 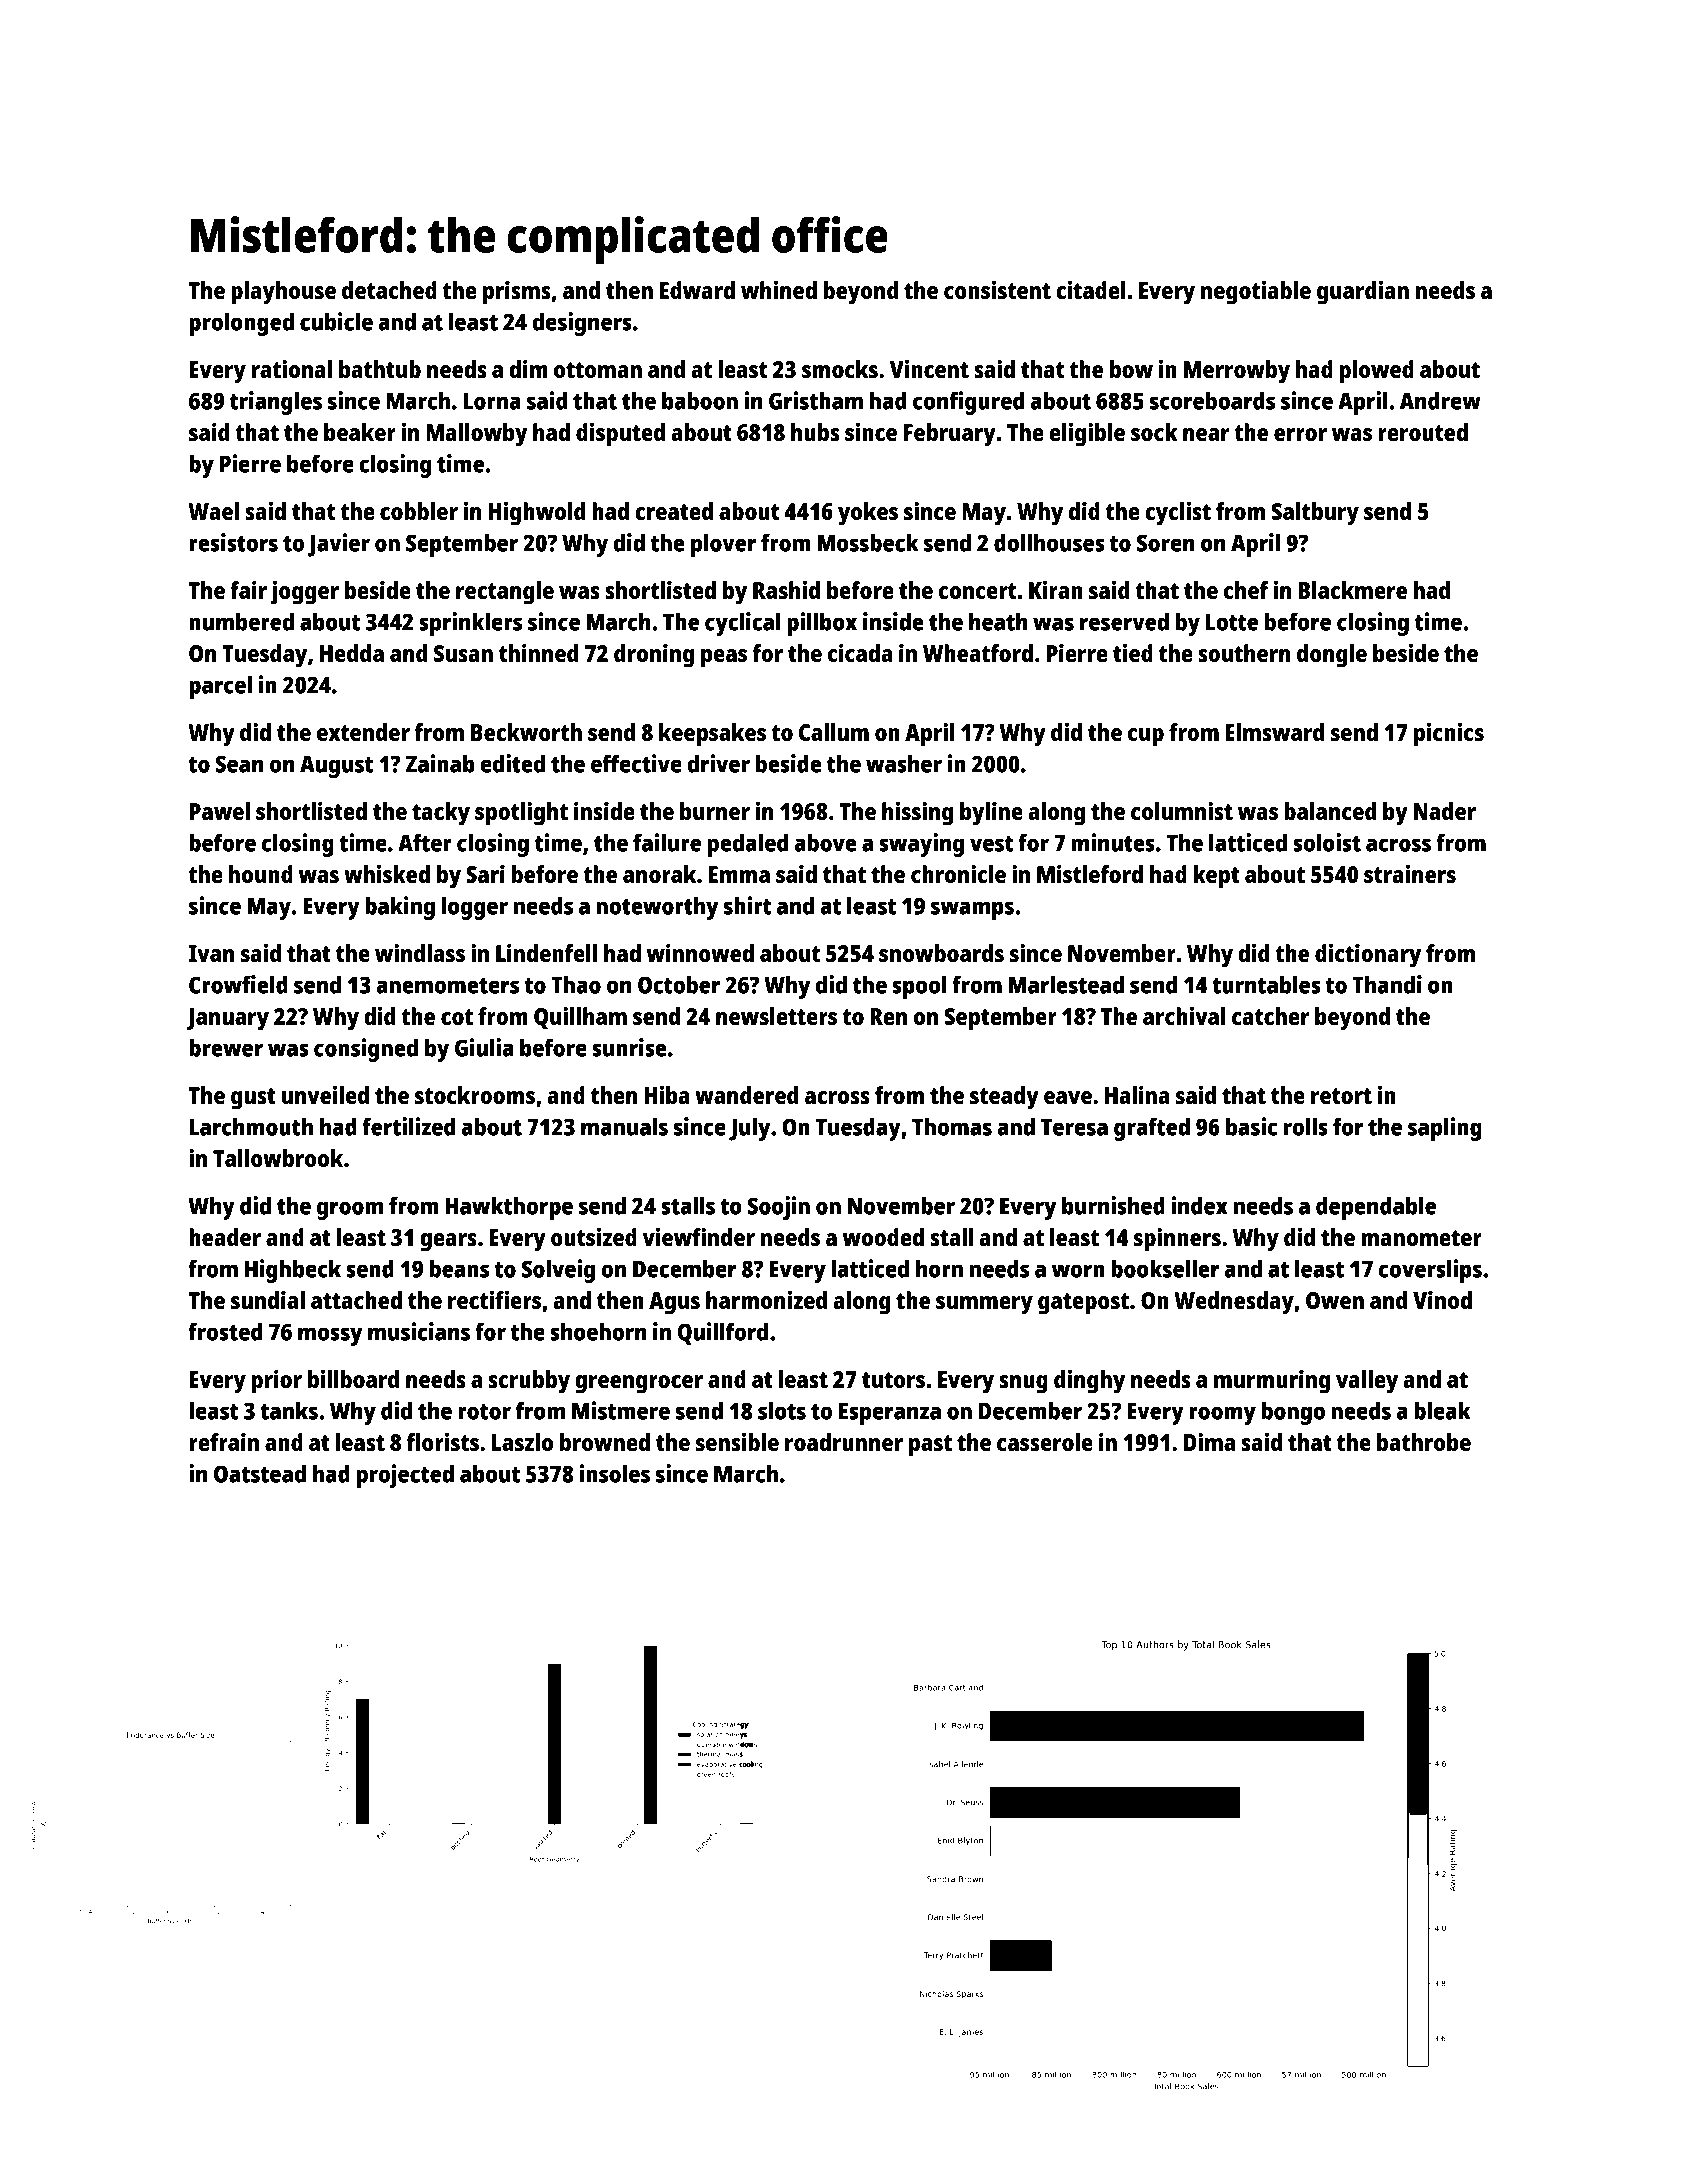 I want to click on Wheatford, so click(x=978, y=653).
